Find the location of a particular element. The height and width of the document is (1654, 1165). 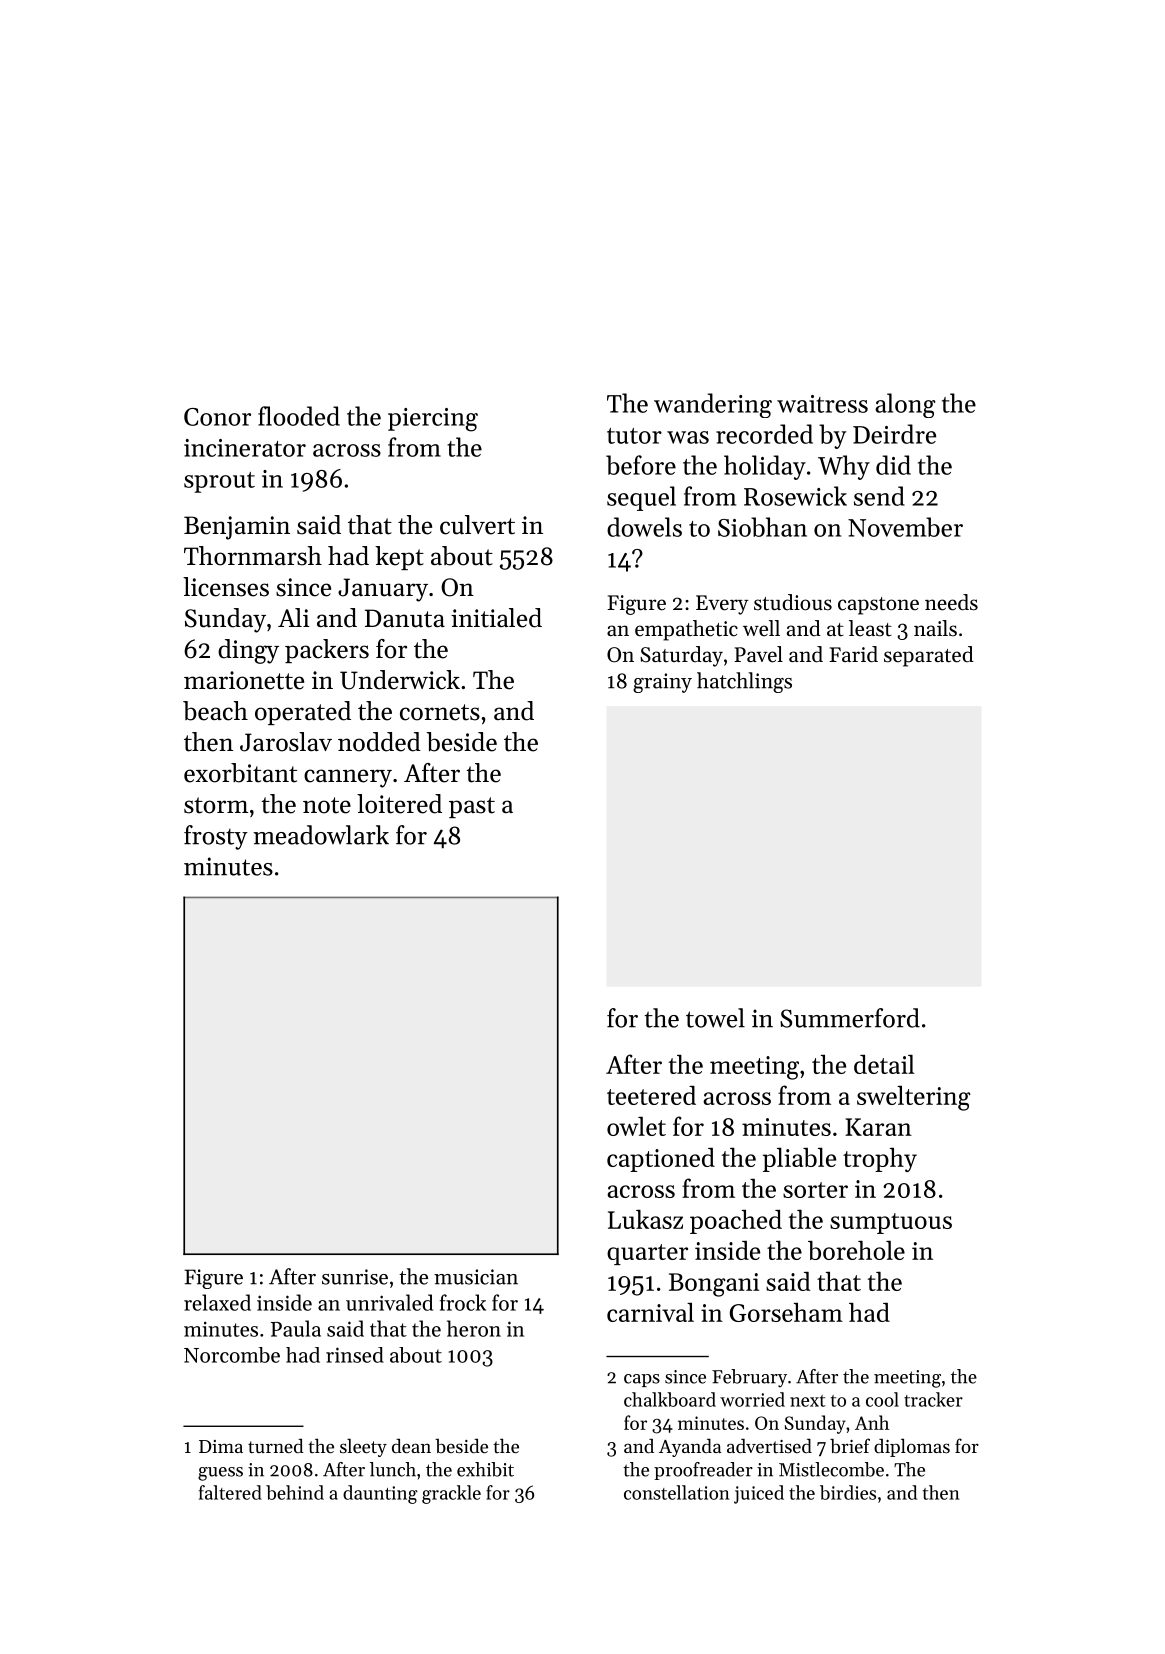

Benjamin is located at coordinates (237, 528).
